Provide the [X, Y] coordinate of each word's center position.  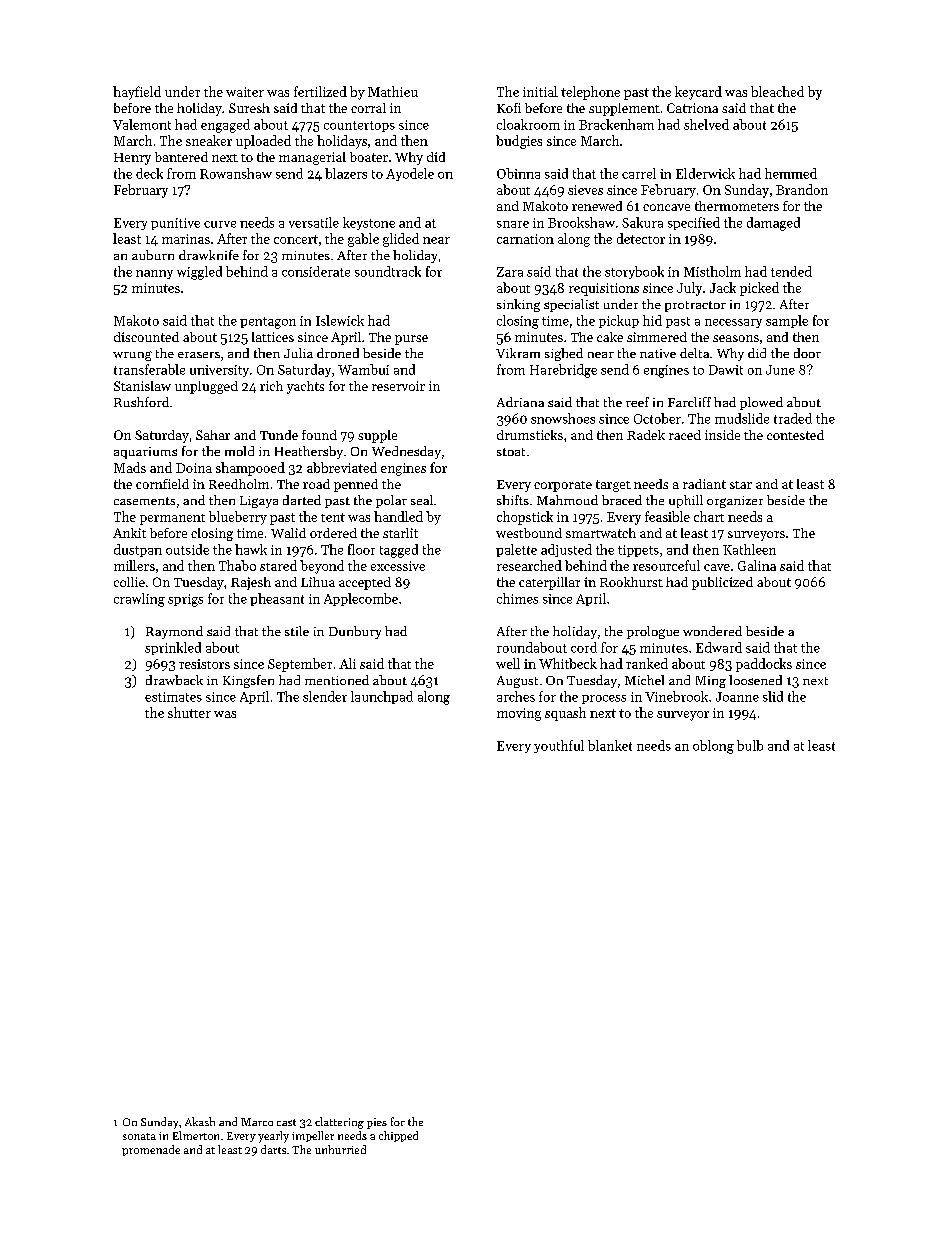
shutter [189, 712]
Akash [200, 1121]
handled [398, 516]
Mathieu [393, 91]
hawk [251, 549]
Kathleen [749, 549]
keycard [698, 93]
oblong [713, 747]
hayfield [137, 93]
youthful [559, 746]
